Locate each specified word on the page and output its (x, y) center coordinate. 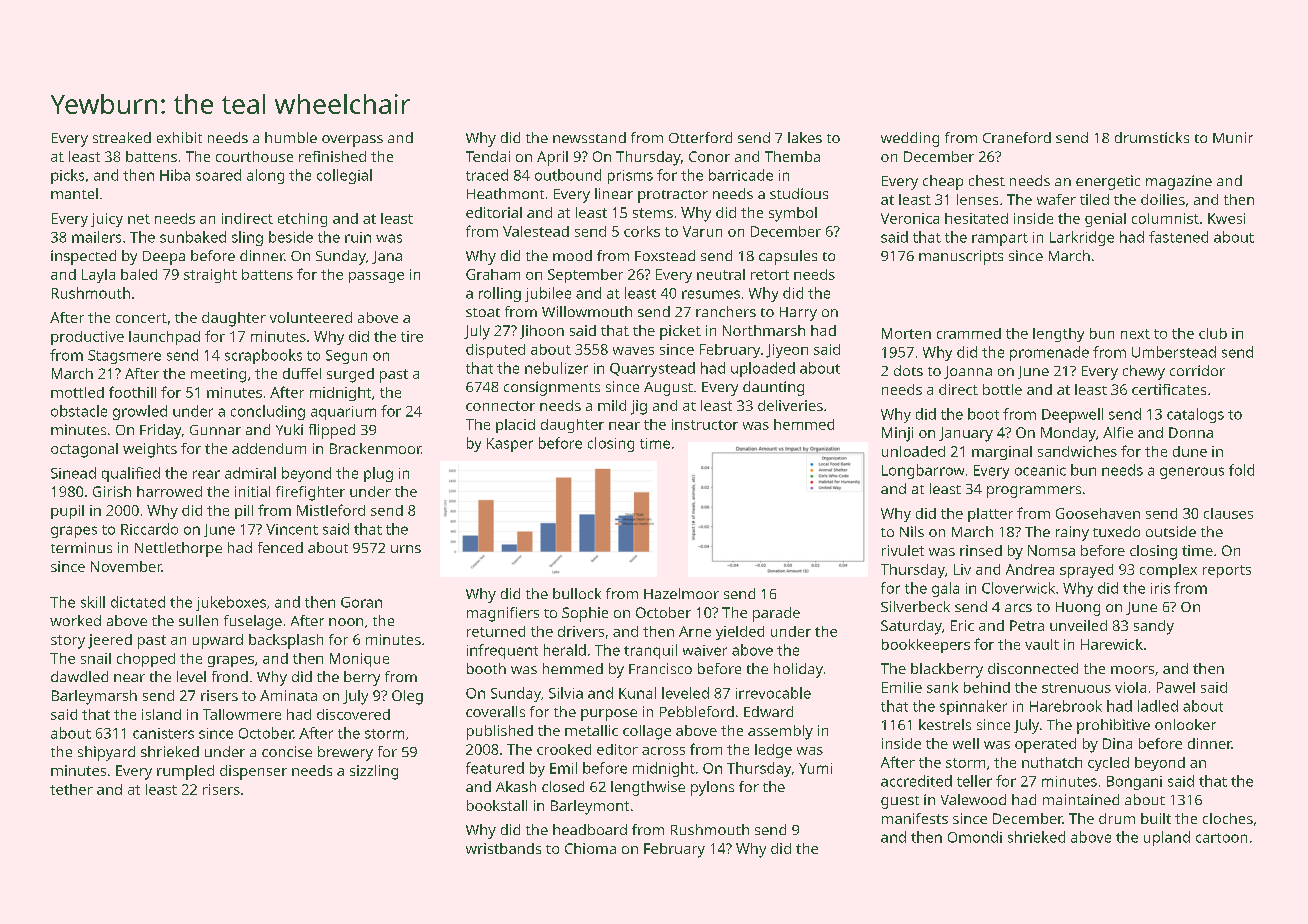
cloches (1228, 818)
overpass (352, 141)
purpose (609, 715)
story (68, 642)
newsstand (589, 137)
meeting (218, 375)
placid (515, 426)
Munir (1233, 137)
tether (71, 789)
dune (1190, 451)
